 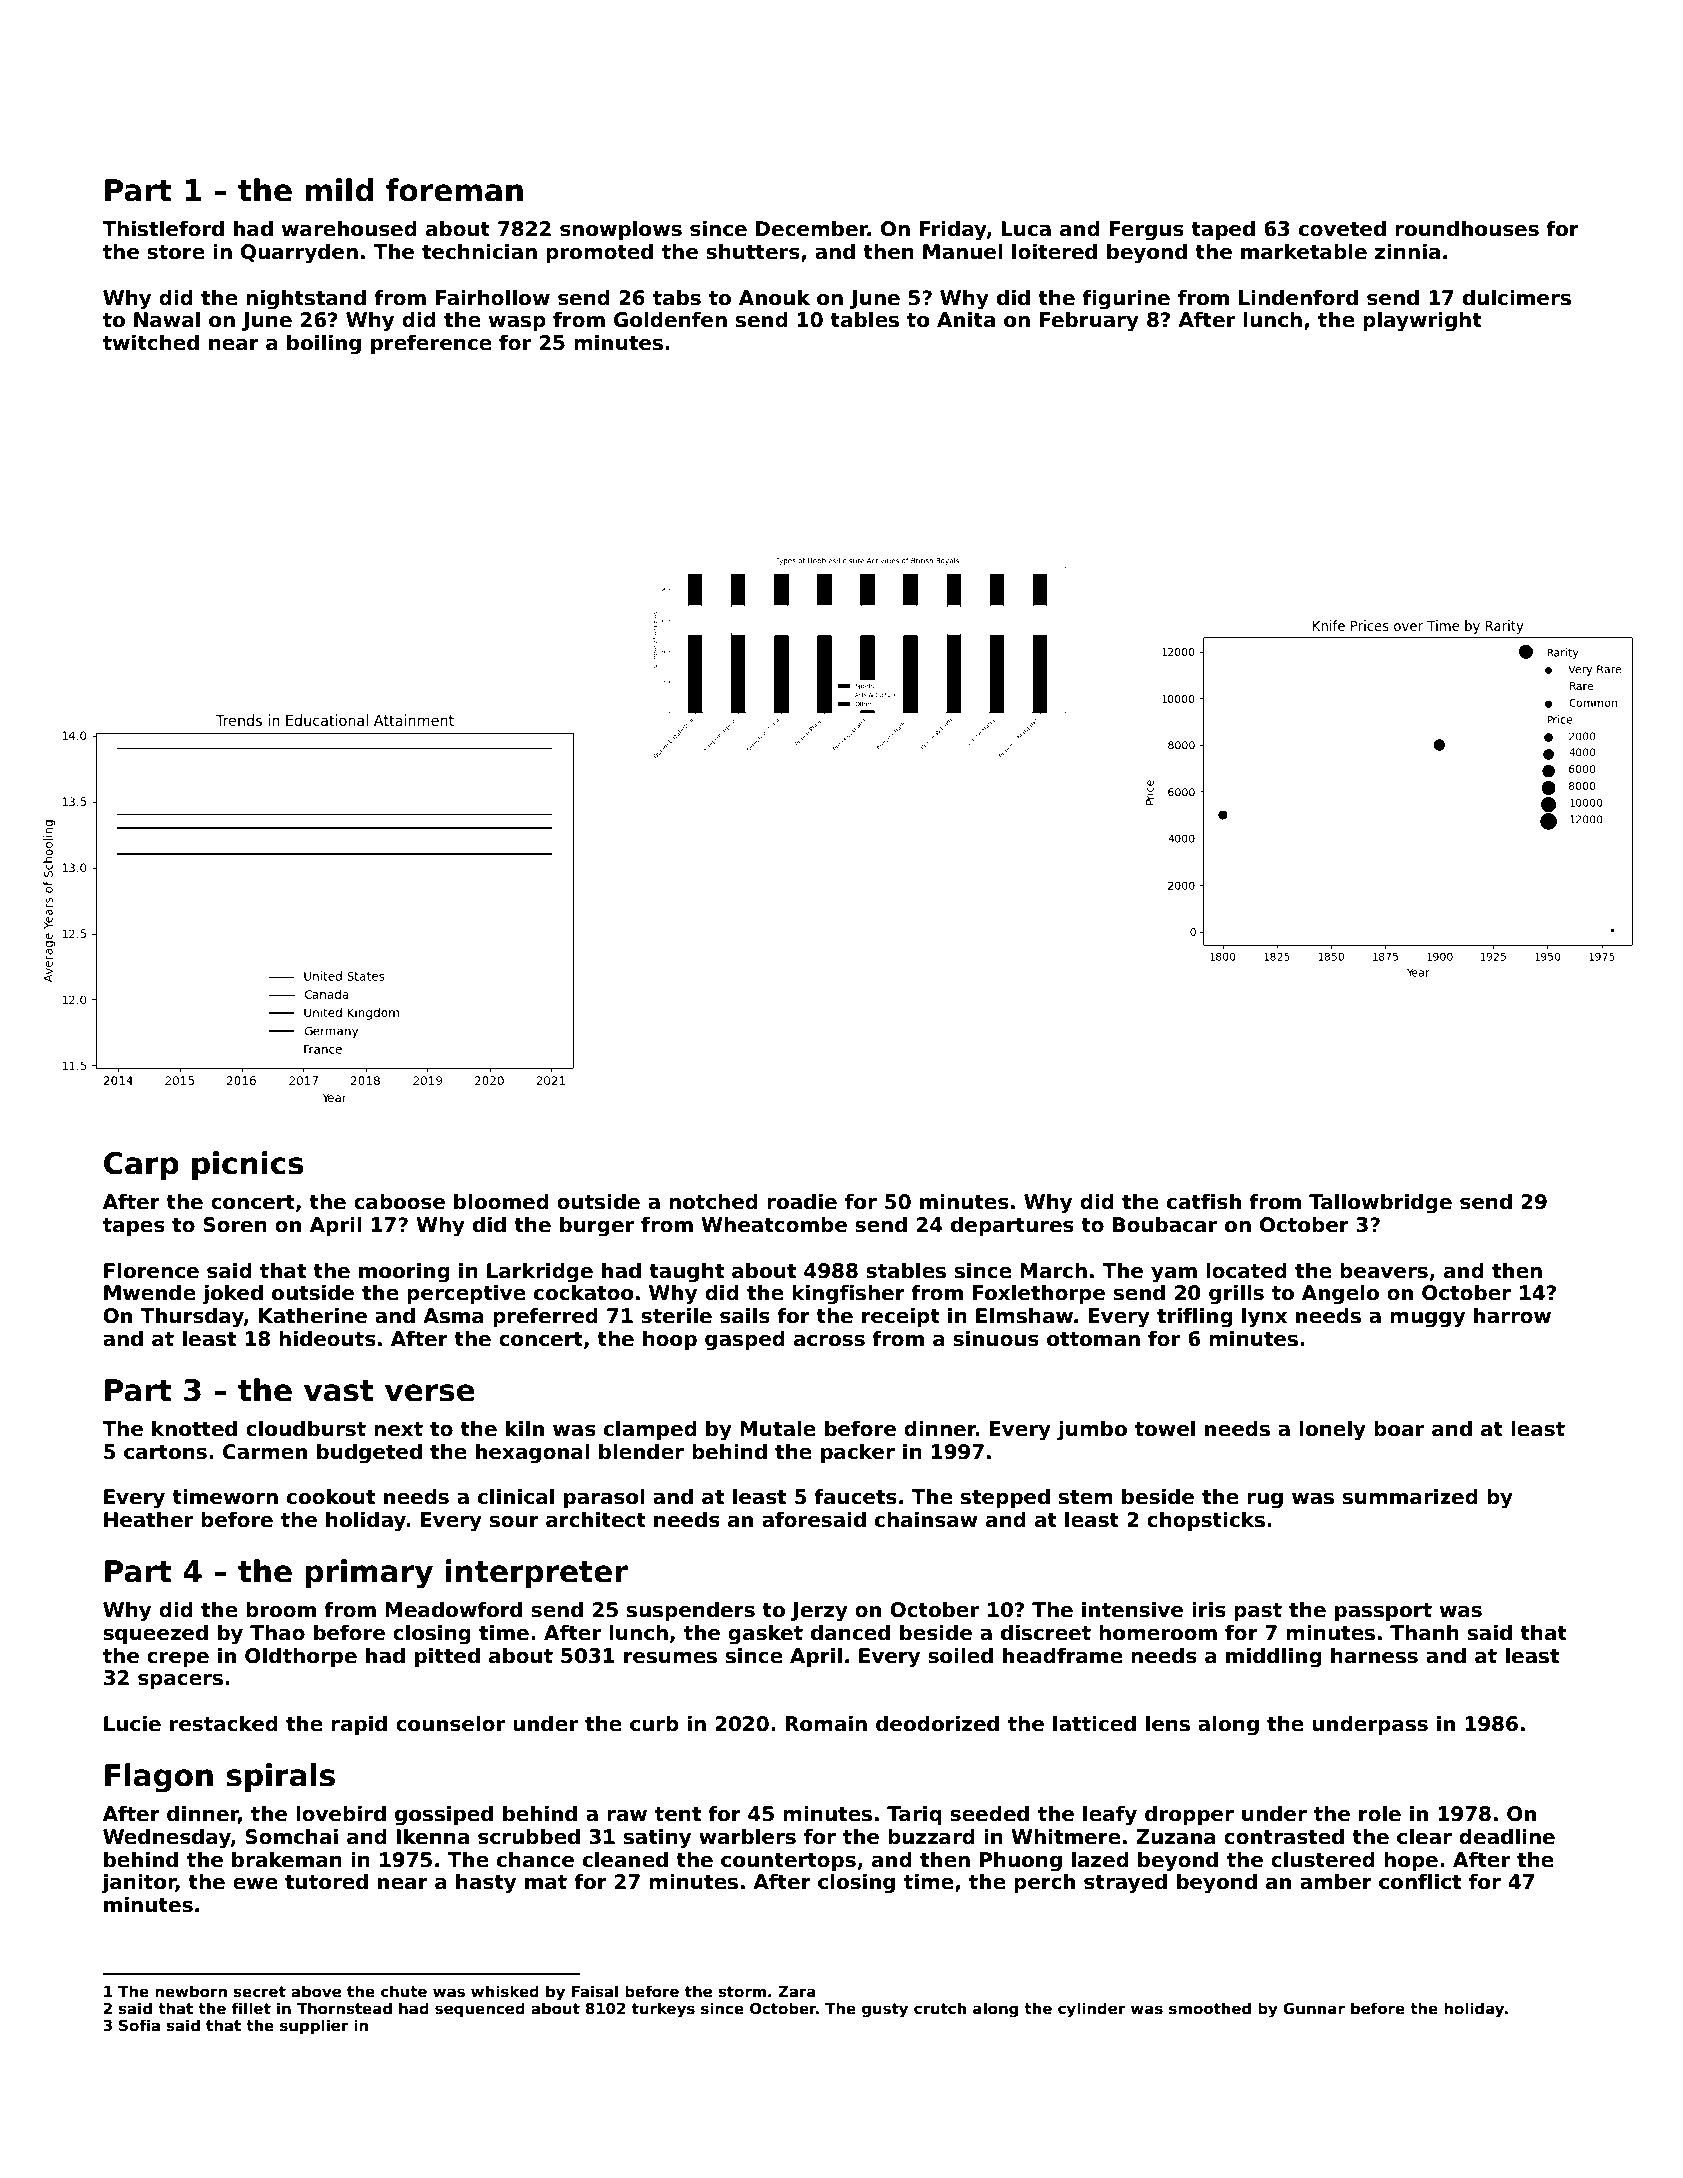 I want to click on notched, so click(x=713, y=1201).
